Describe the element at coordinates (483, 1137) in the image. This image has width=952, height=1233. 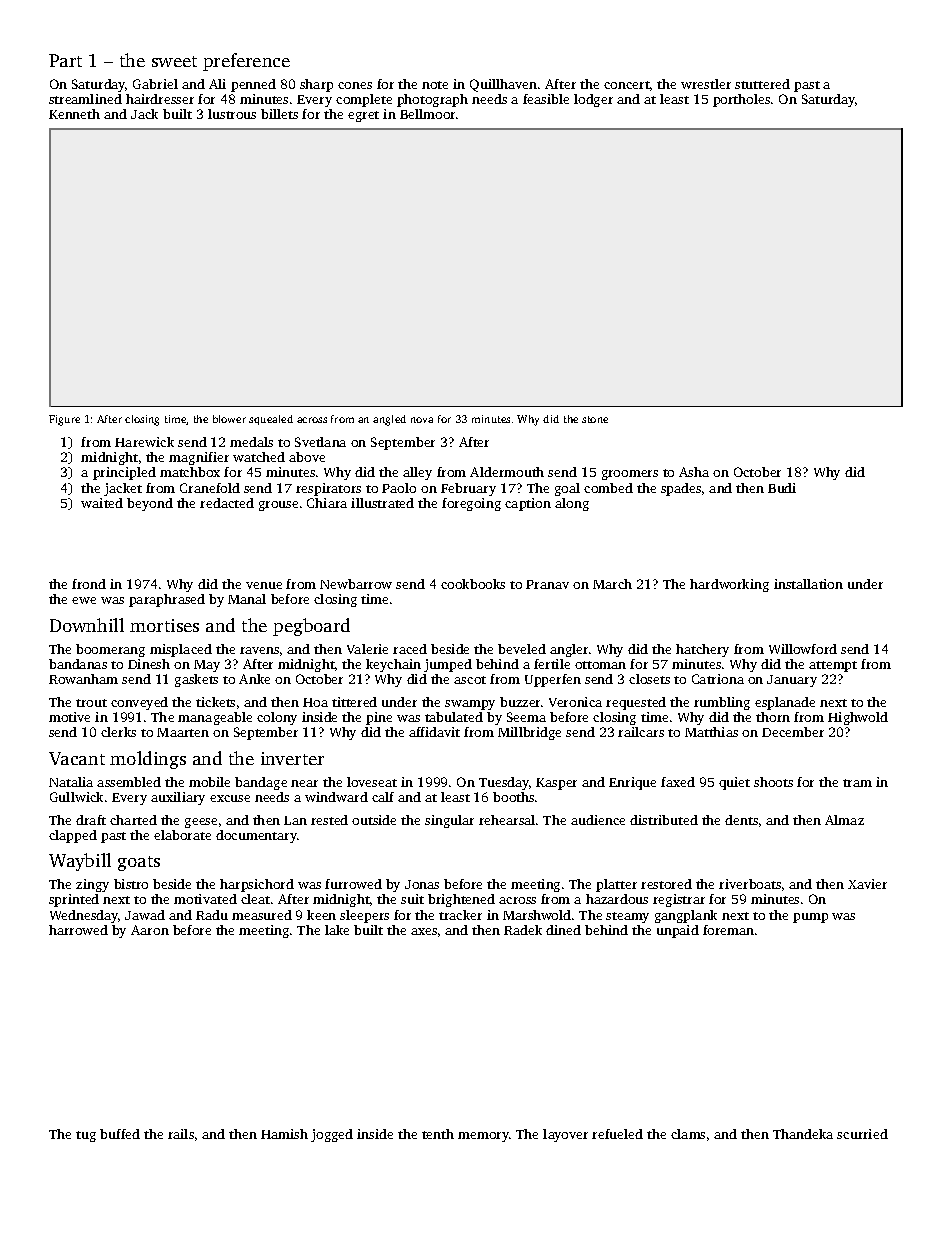
I see `memory` at that location.
